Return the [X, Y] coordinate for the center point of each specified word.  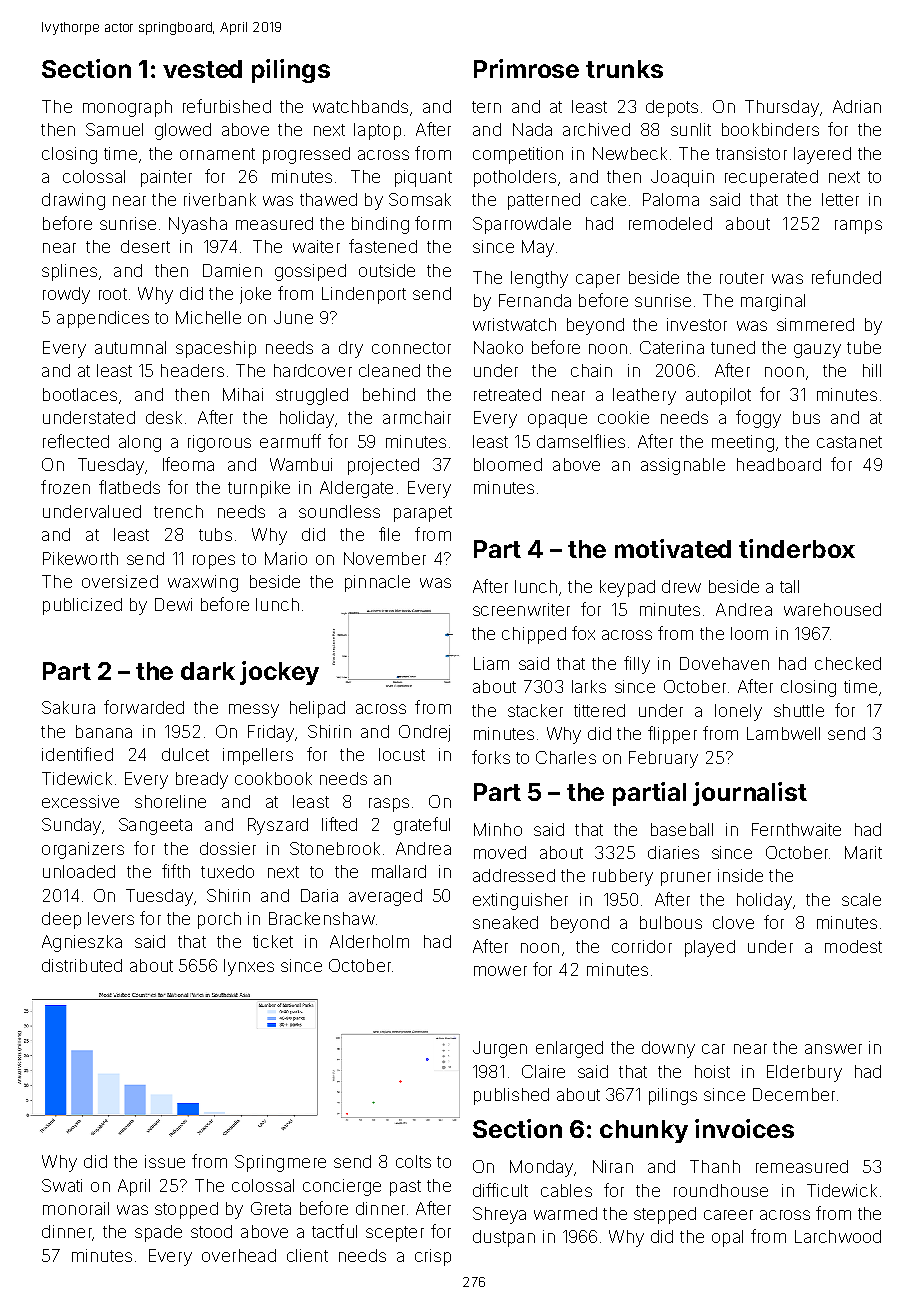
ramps [858, 227]
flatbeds [129, 487]
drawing [73, 201]
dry [351, 349]
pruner [686, 879]
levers [111, 918]
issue [165, 1161]
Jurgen [500, 1049]
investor [697, 324]
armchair [417, 417]
